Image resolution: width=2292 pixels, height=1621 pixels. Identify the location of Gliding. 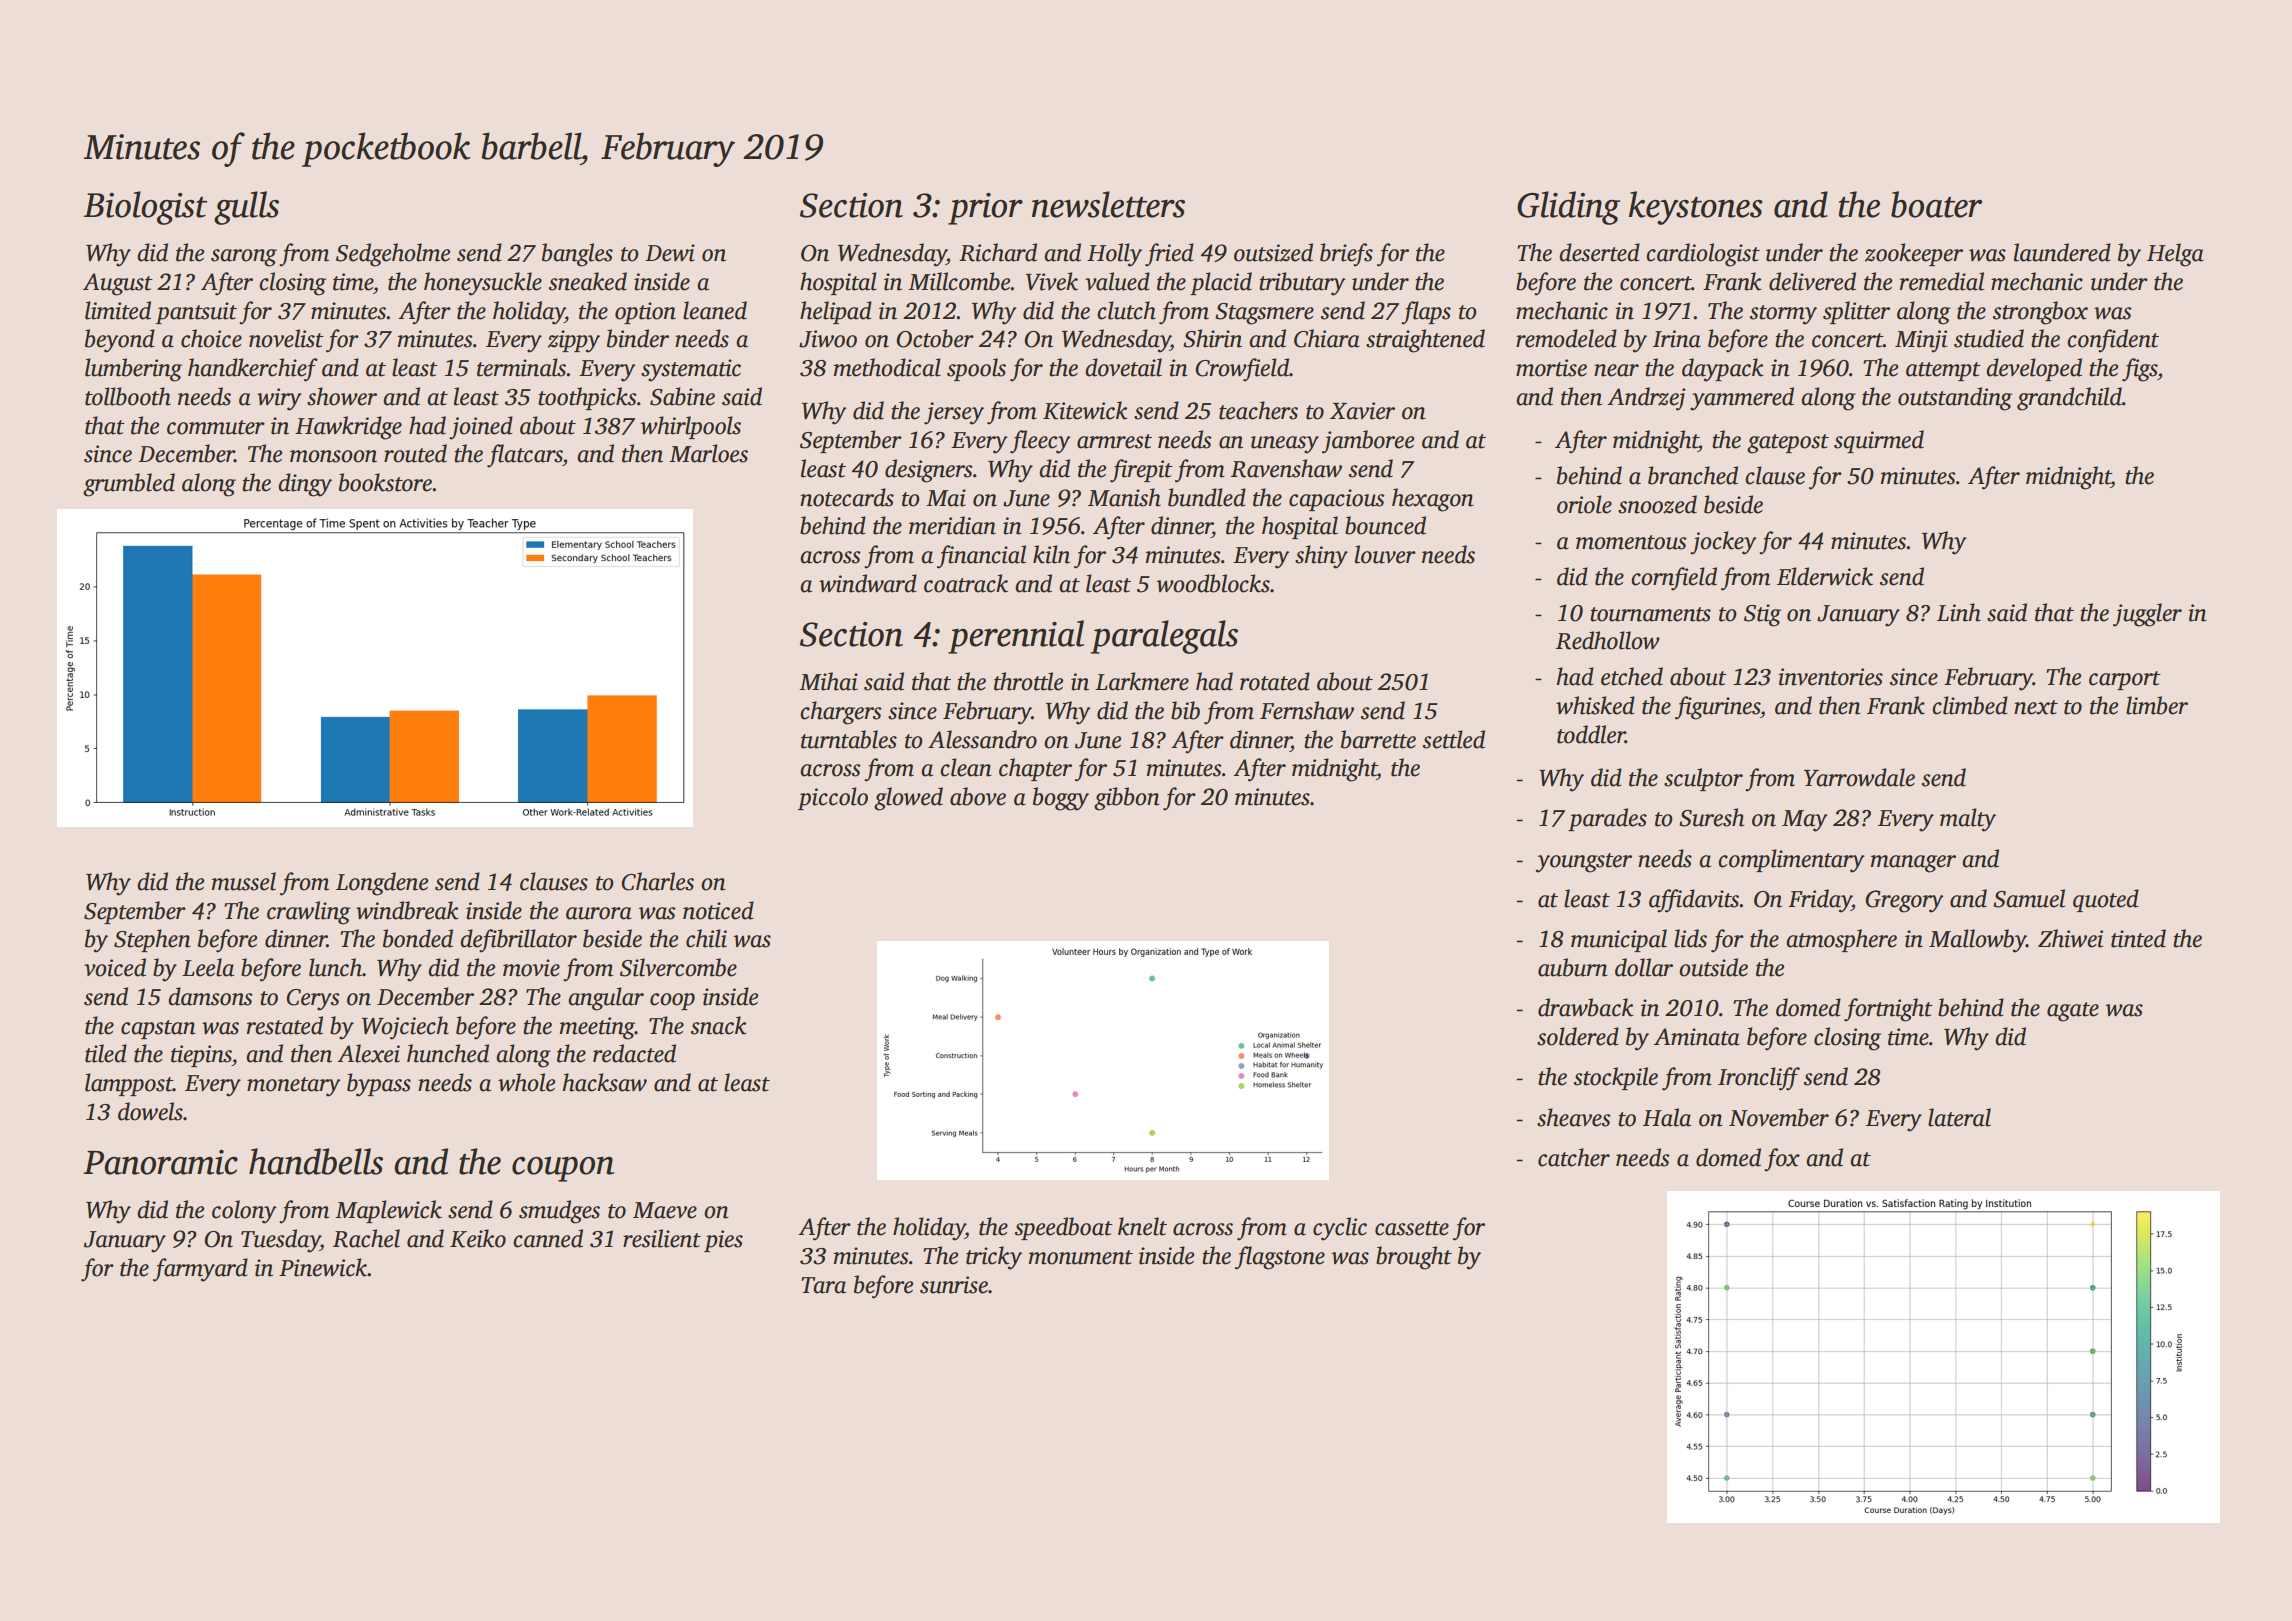
(1568, 208).
